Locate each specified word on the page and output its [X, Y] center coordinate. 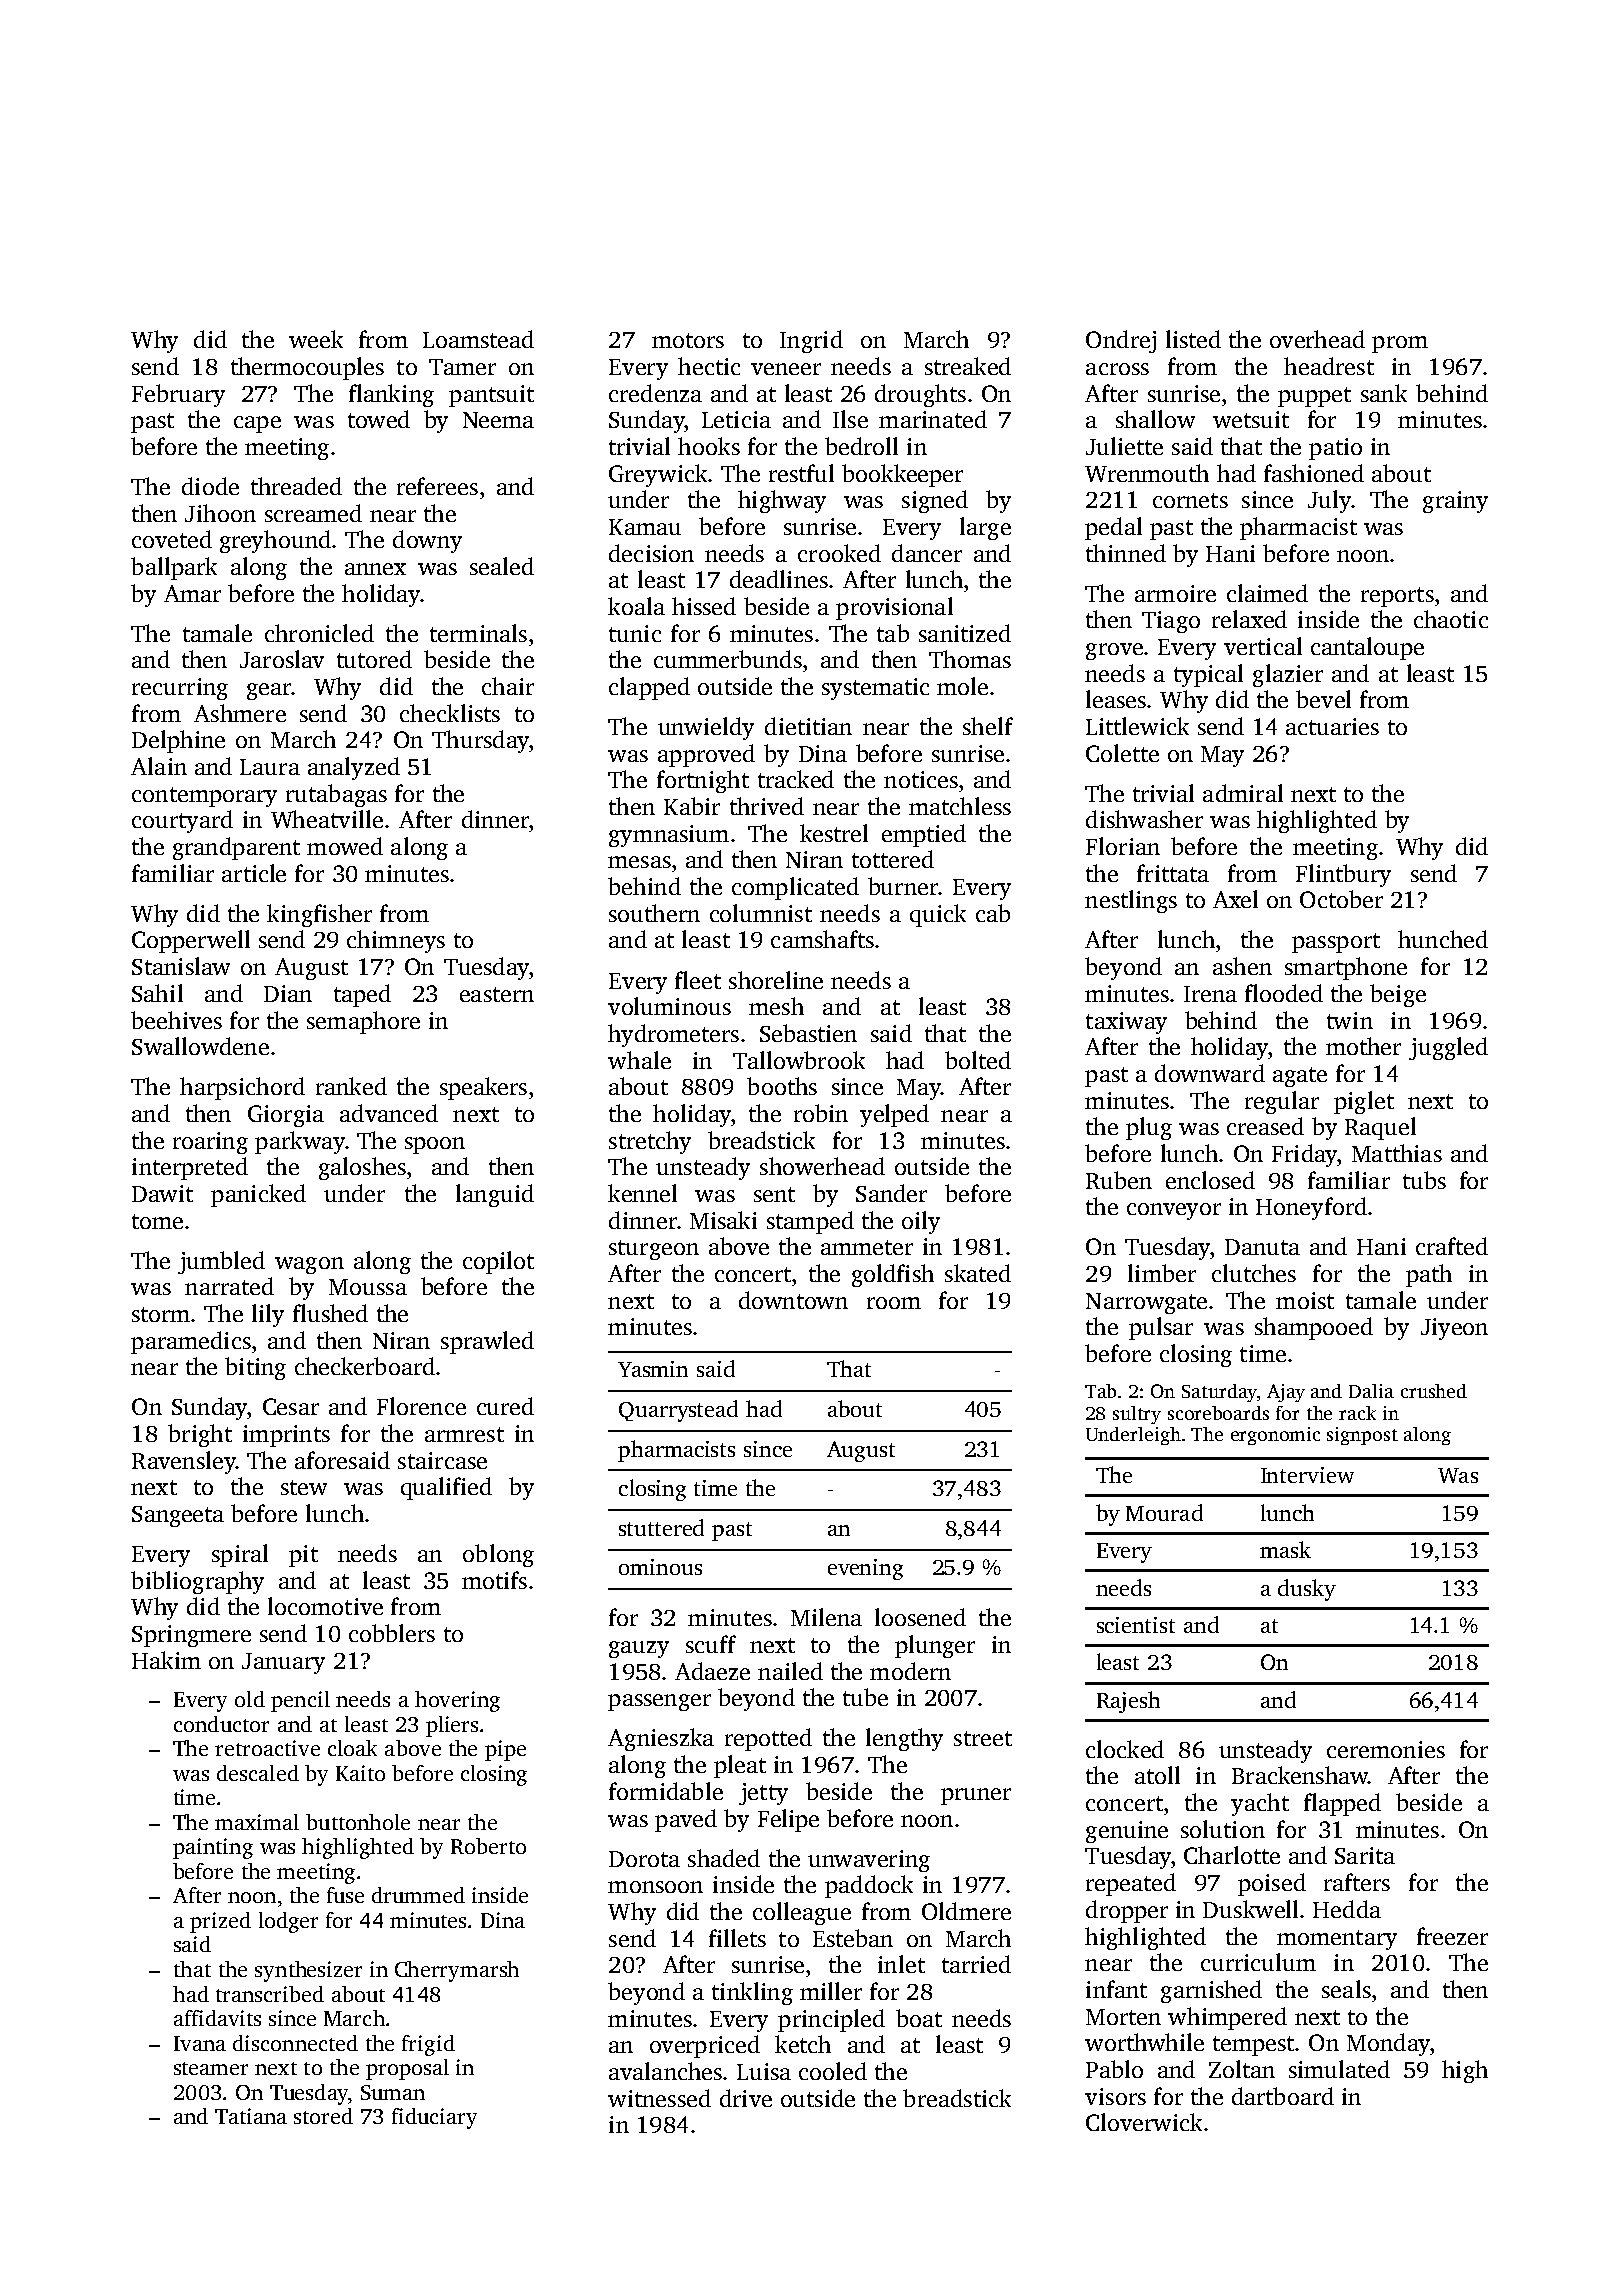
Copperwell [191, 941]
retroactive [267, 1748]
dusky [1307, 1590]
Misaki [723, 1220]
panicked [258, 1195]
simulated [1339, 2069]
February [178, 395]
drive [746, 2098]
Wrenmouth [1147, 473]
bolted [978, 1060]
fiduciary [434, 2118]
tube [865, 1697]
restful [801, 473]
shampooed [1314, 1328]
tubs [1424, 1180]
